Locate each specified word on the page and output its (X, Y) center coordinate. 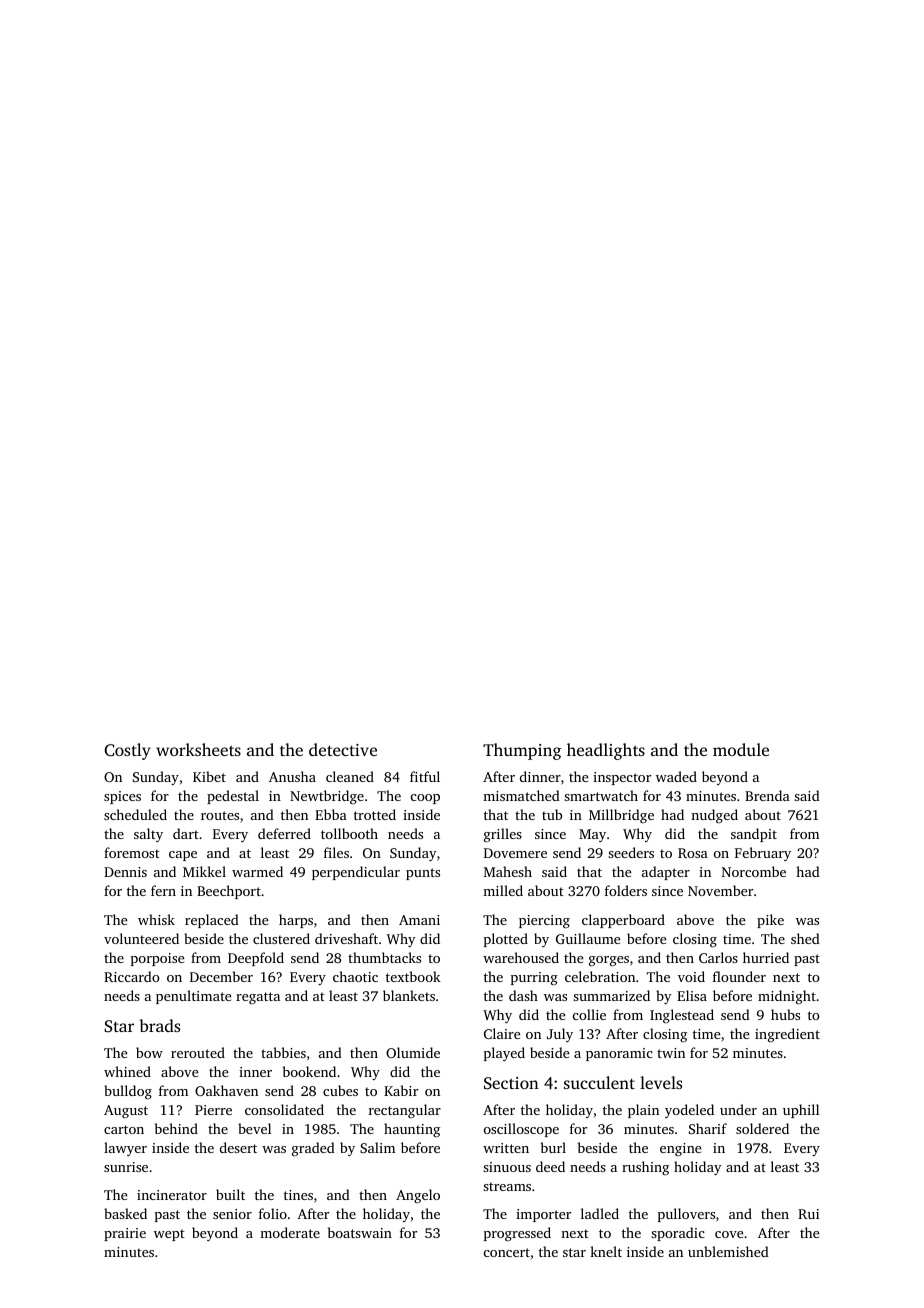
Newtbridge (327, 797)
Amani (419, 920)
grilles (503, 835)
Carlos (718, 957)
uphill (801, 1111)
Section (511, 1083)
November (720, 890)
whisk (156, 919)
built (230, 1194)
